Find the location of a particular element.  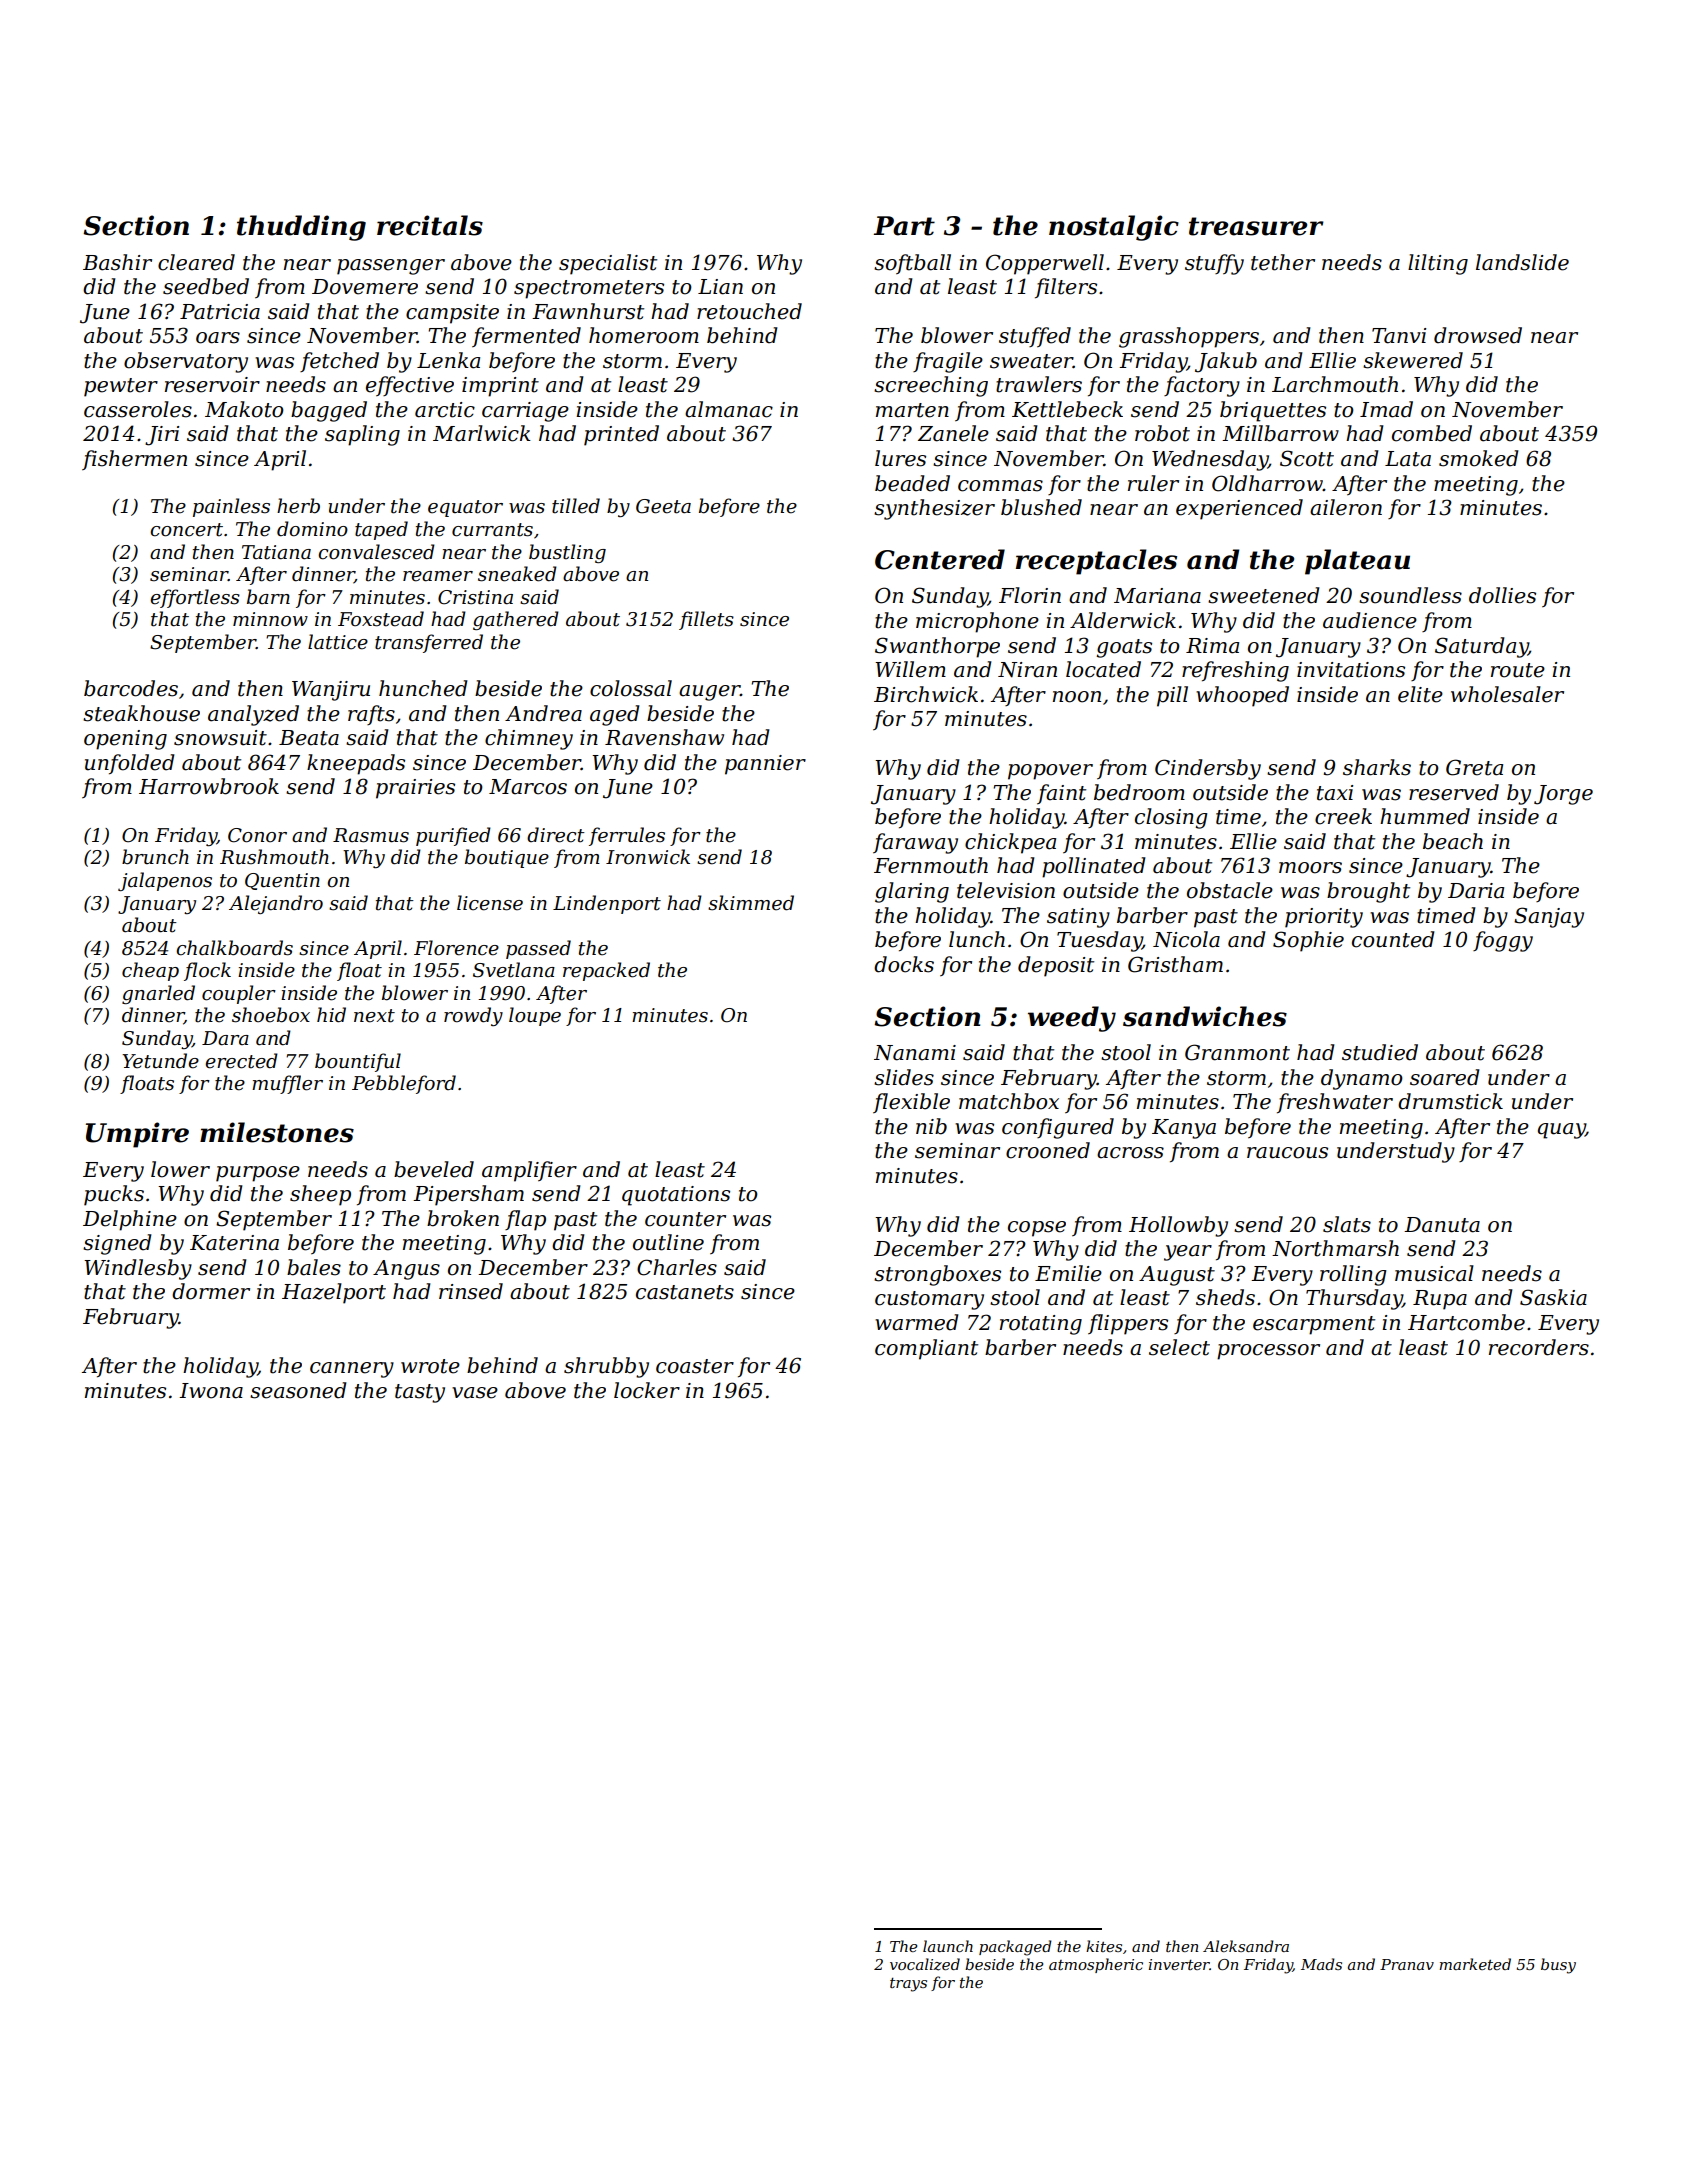

concert is located at coordinates (186, 530).
